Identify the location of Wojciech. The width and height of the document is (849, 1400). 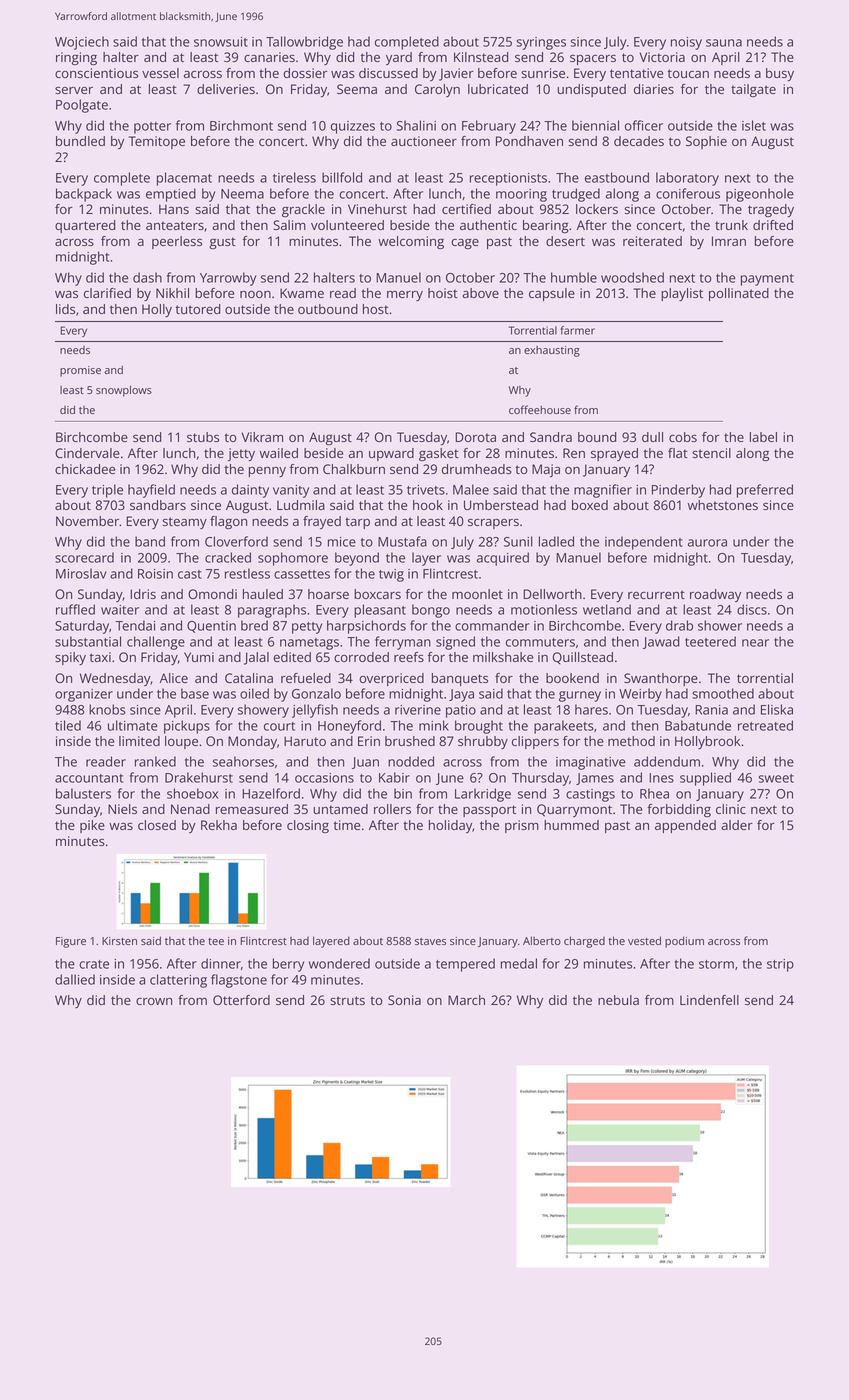
(82, 43).
